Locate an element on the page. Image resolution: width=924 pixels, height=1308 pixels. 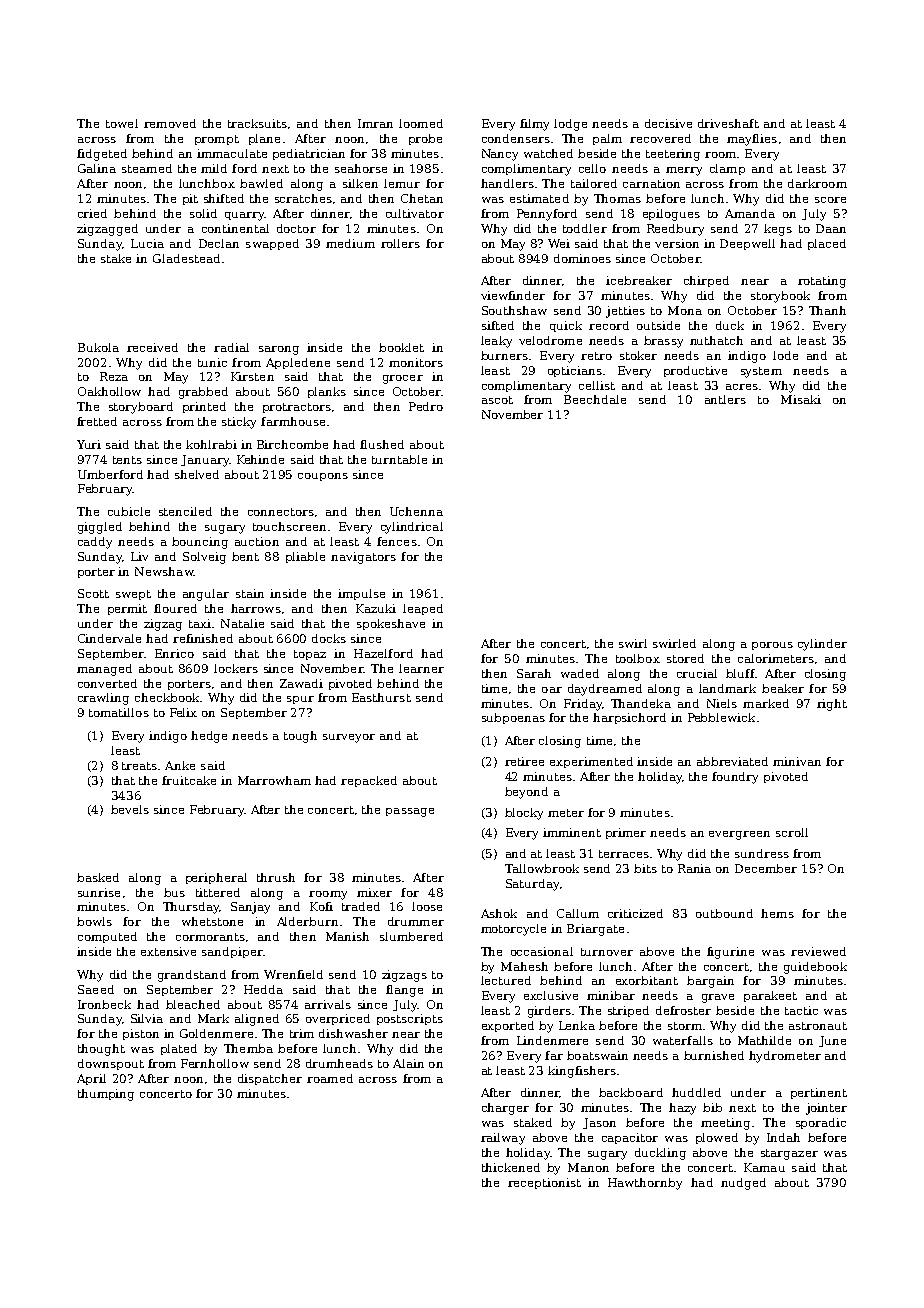
quick is located at coordinates (566, 326).
